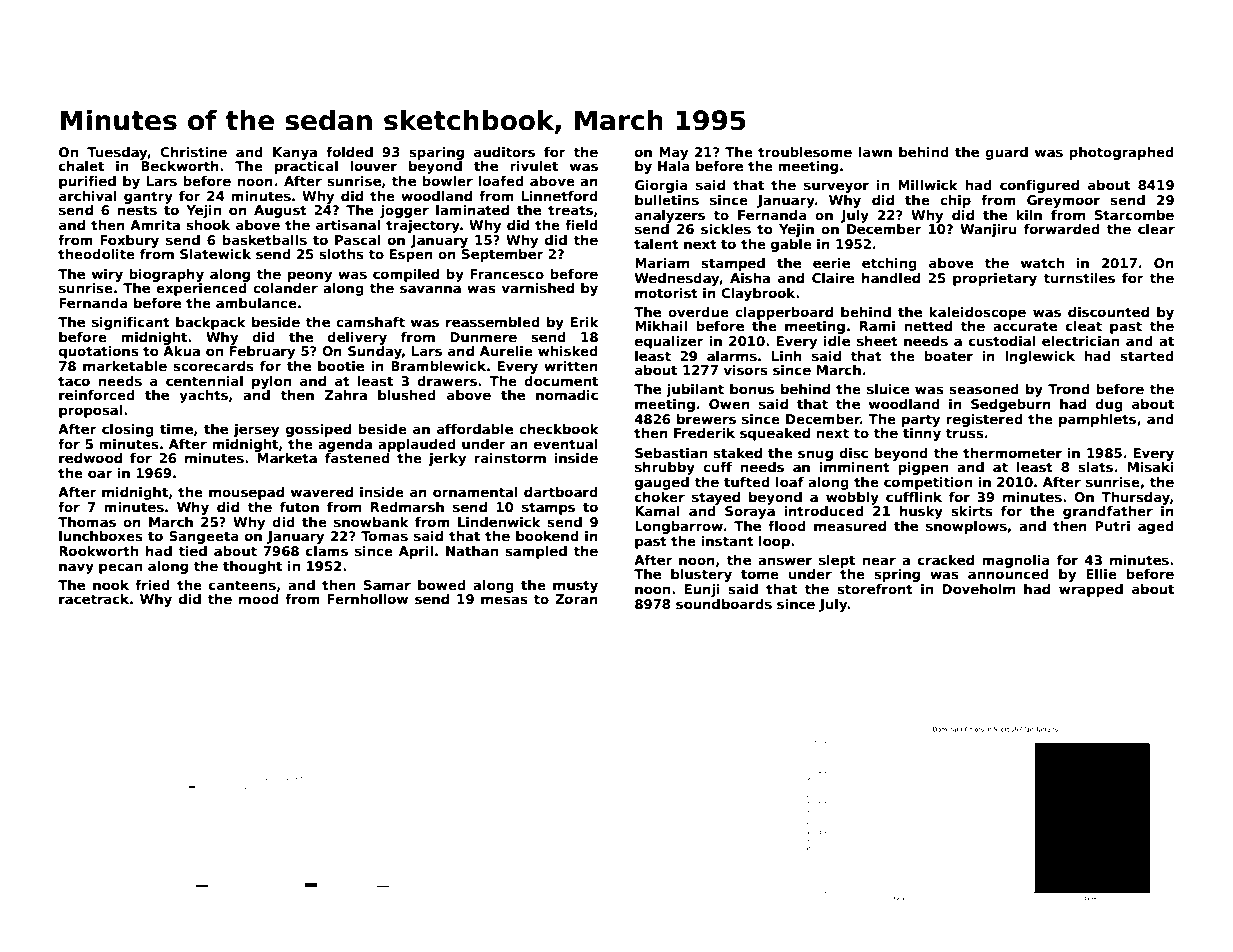  I want to click on Kamal, so click(657, 511).
